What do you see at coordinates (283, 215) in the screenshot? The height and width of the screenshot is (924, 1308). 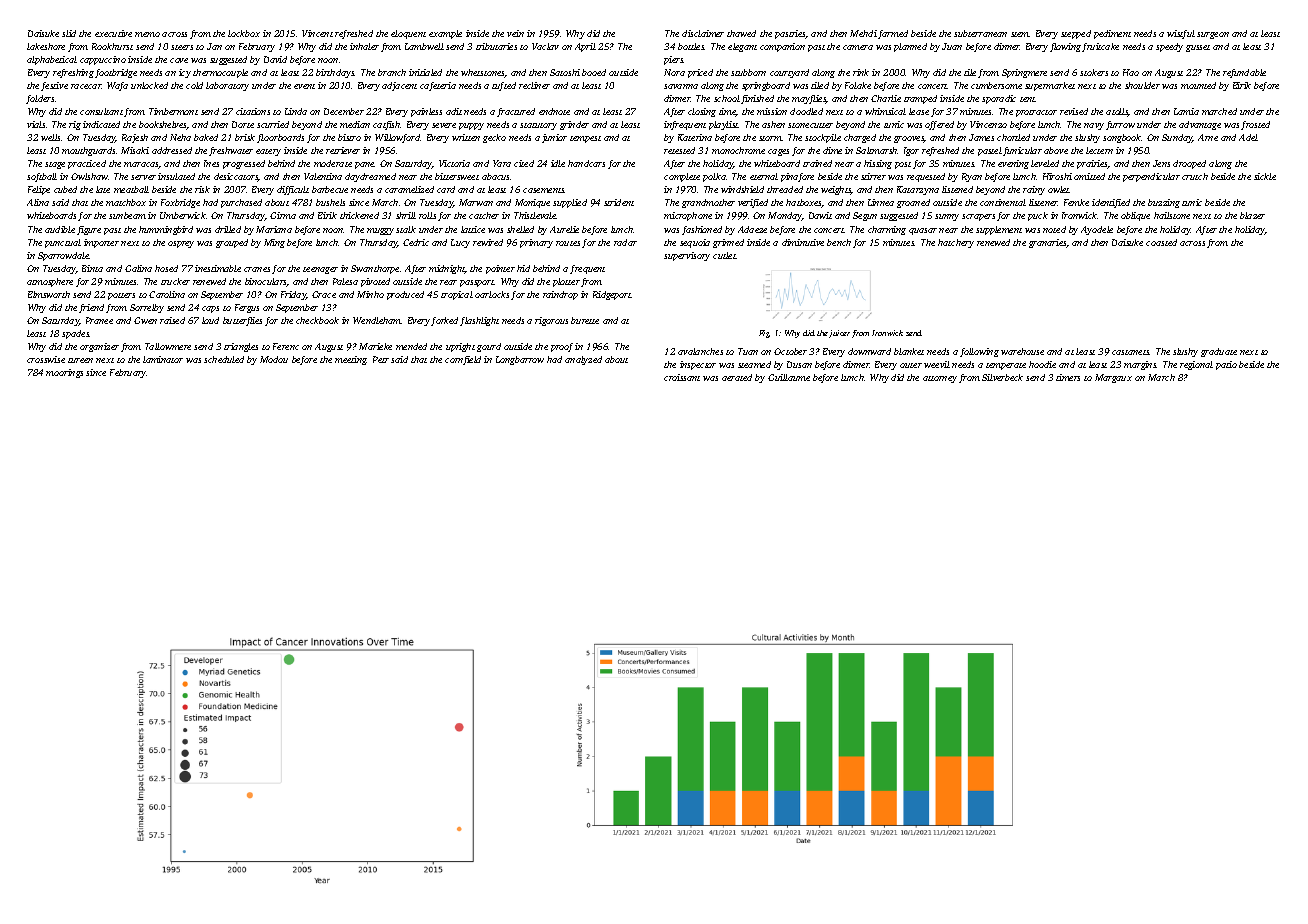 I see `Girma` at bounding box center [283, 215].
